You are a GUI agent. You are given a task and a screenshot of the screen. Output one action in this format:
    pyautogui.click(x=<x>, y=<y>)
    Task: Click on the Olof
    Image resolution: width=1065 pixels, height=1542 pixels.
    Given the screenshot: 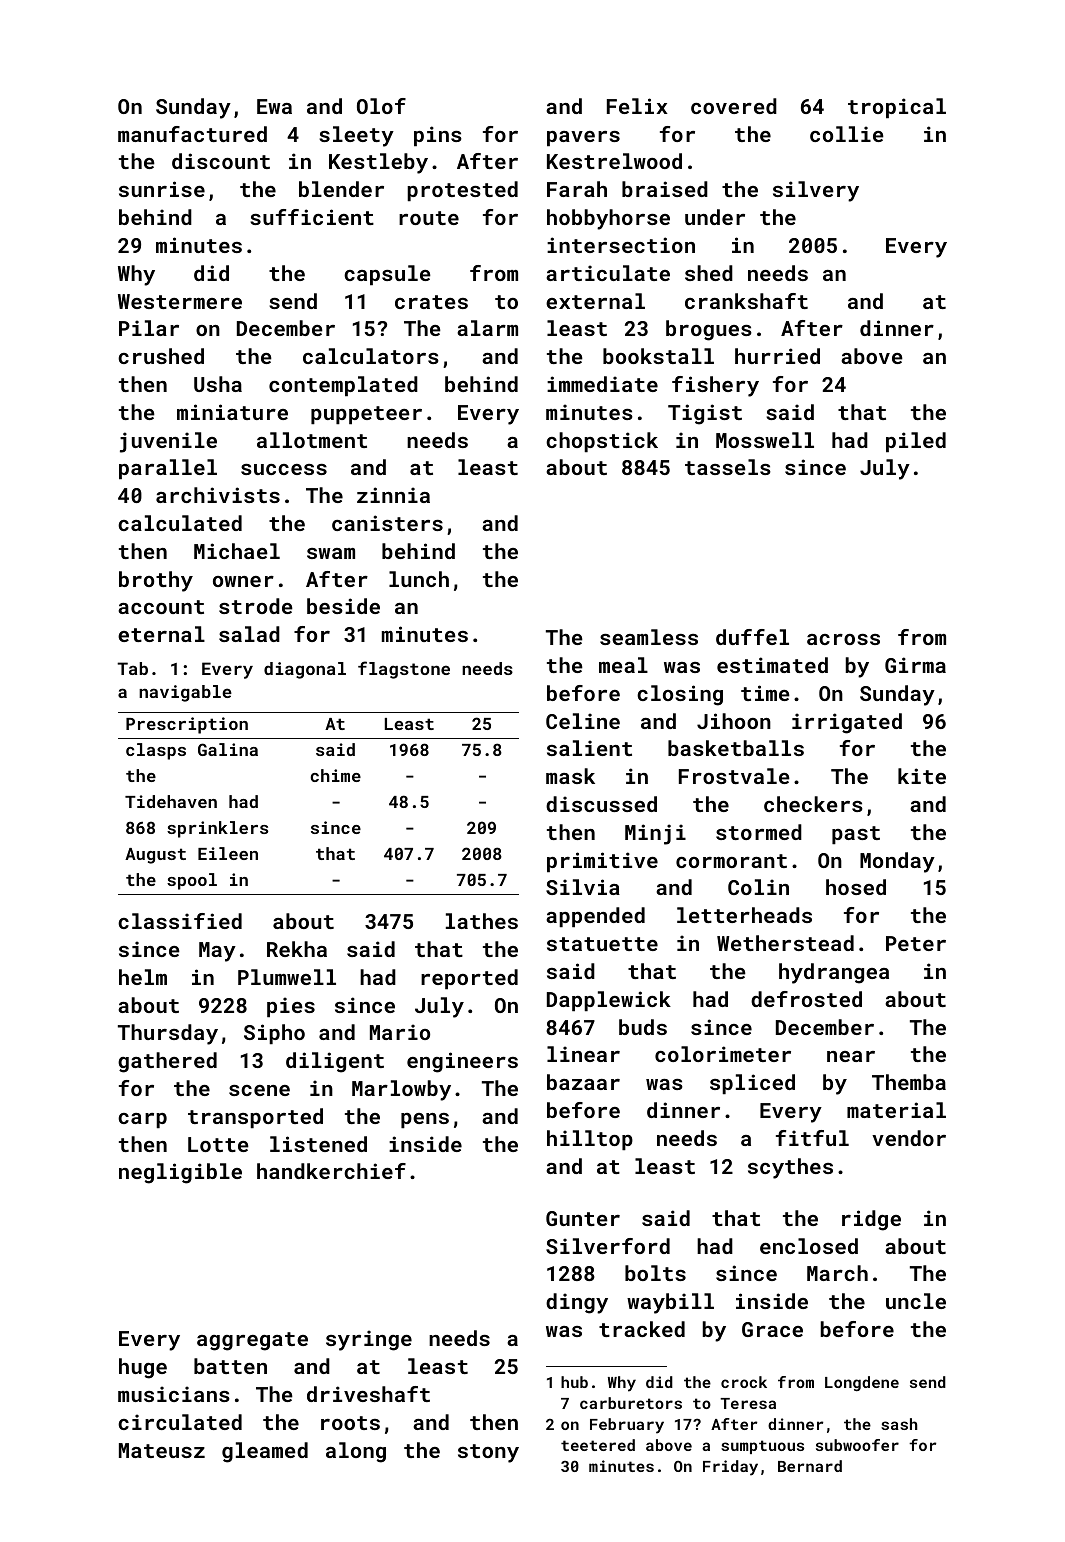 What is the action you would take?
    pyautogui.click(x=381, y=106)
